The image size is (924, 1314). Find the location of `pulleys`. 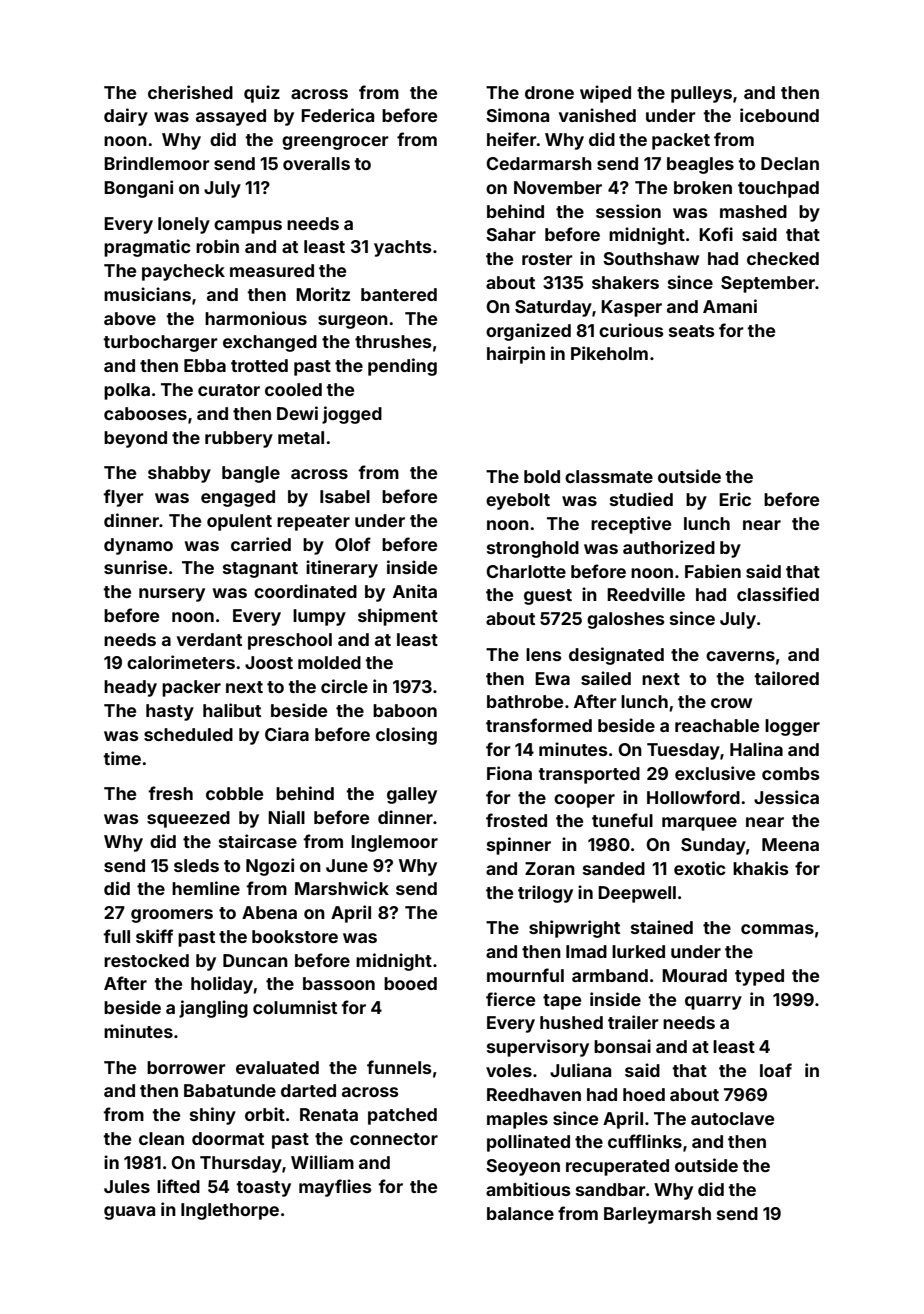

pulleys is located at coordinates (701, 94).
